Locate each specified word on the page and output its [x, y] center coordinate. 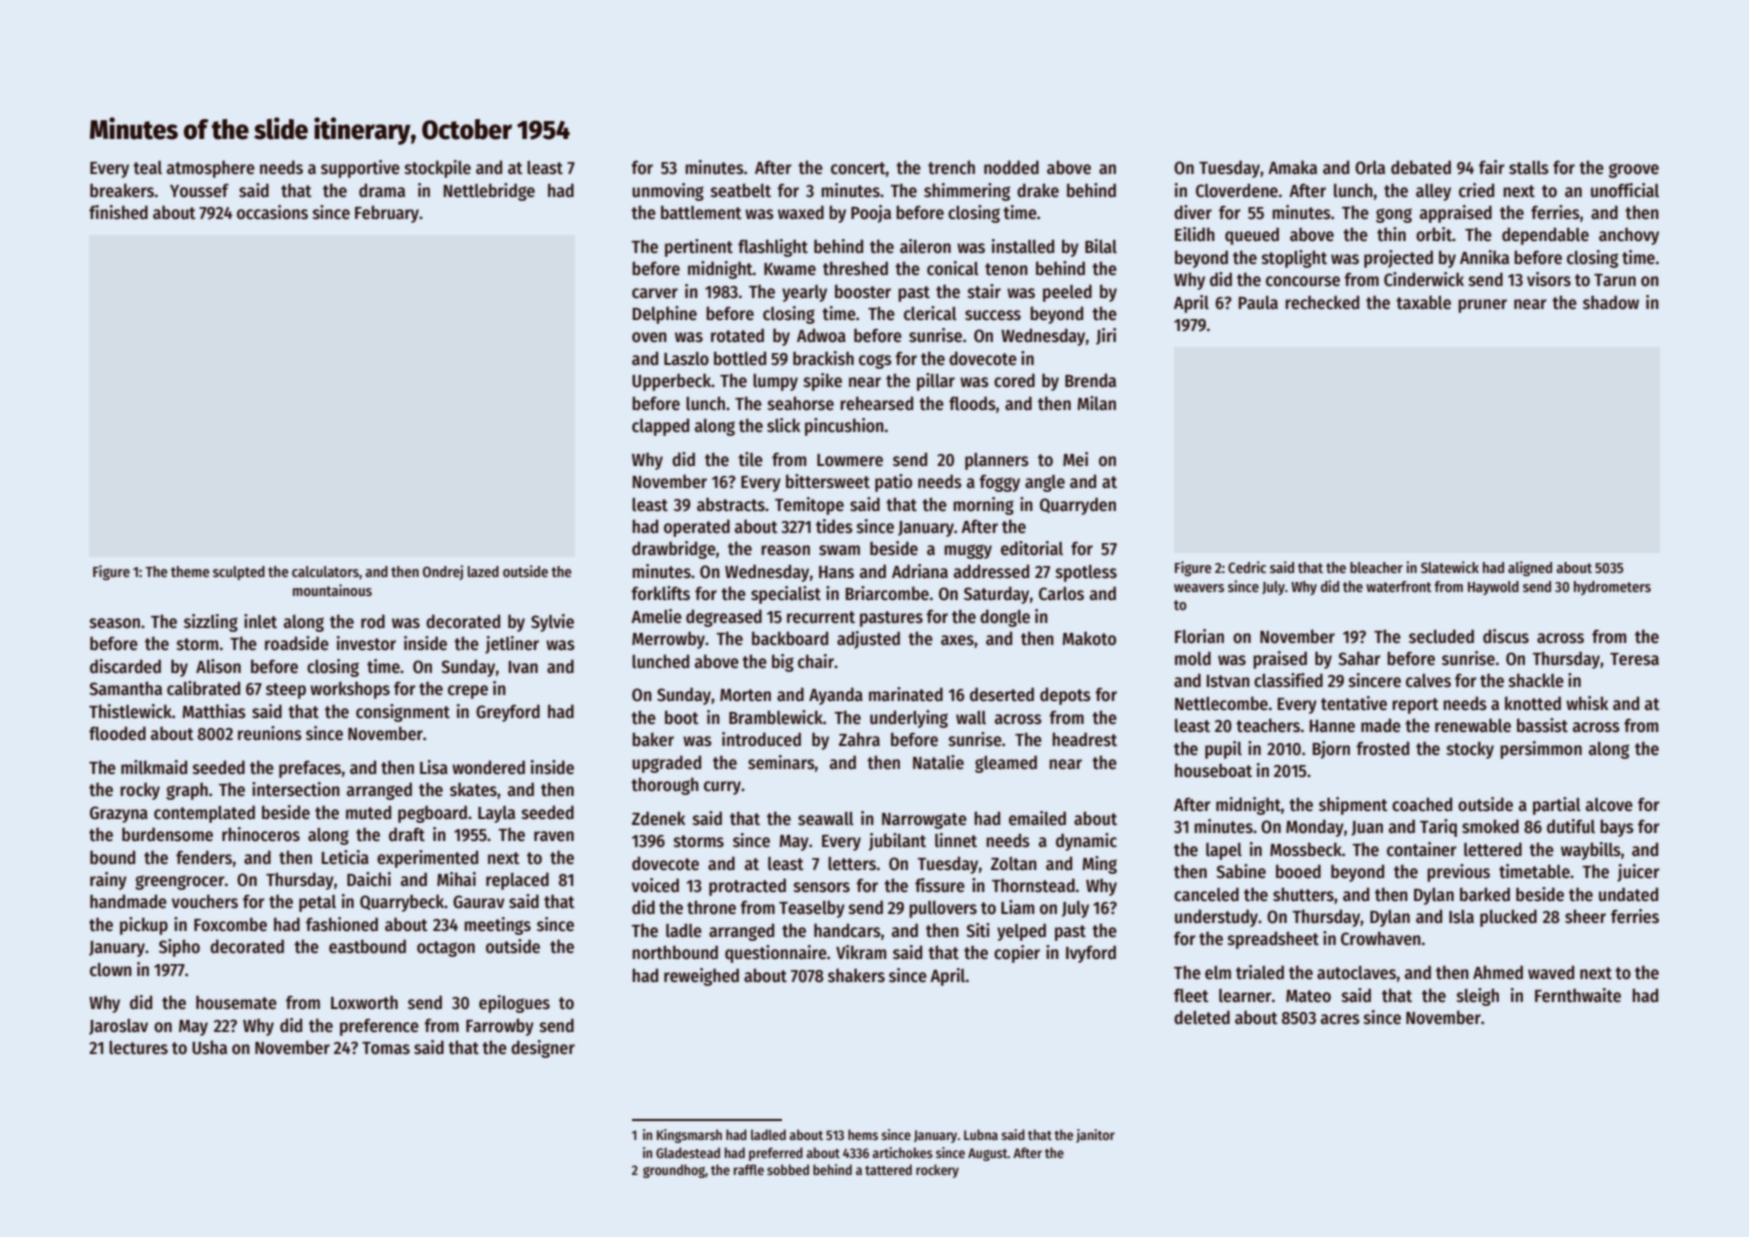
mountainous [332, 590]
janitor [1095, 1136]
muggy [968, 551]
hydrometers [1612, 588]
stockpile [438, 169]
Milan [1096, 403]
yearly [804, 293]
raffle [749, 1169]
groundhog [674, 1171]
